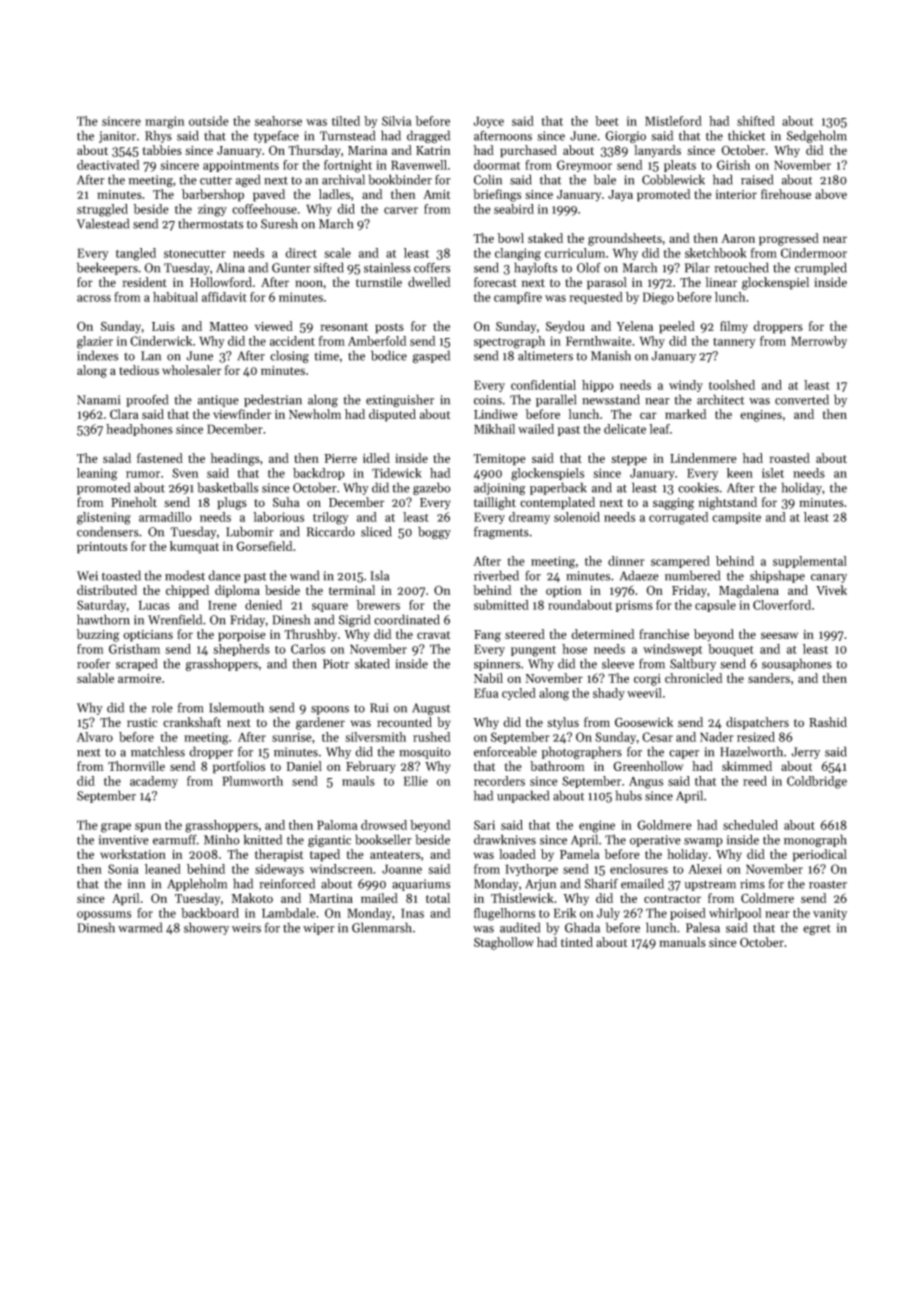  Describe the element at coordinates (319, 474) in the page. I see `backdrop` at that location.
